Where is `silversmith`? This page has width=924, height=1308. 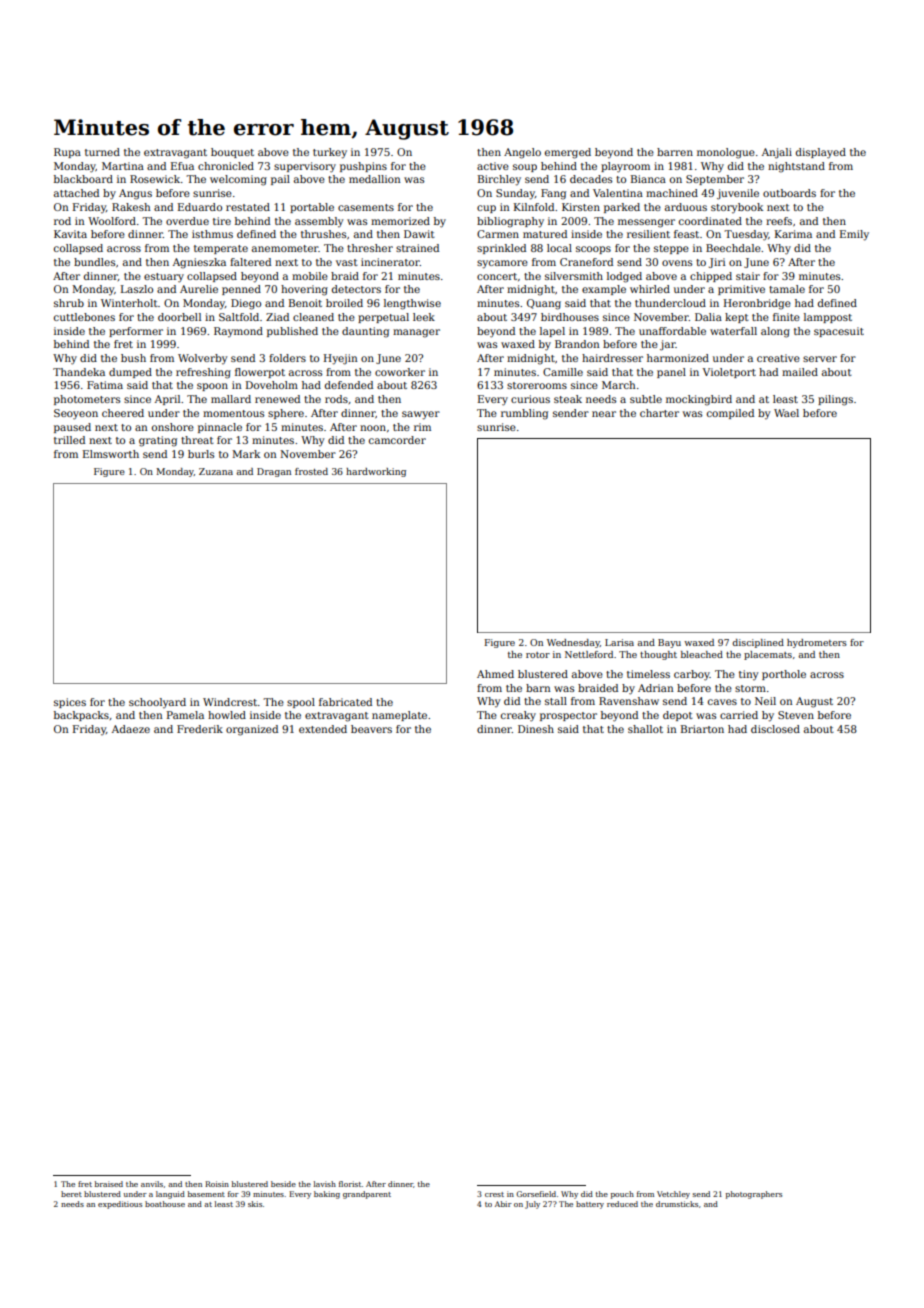 silversmith is located at coordinates (574, 276).
